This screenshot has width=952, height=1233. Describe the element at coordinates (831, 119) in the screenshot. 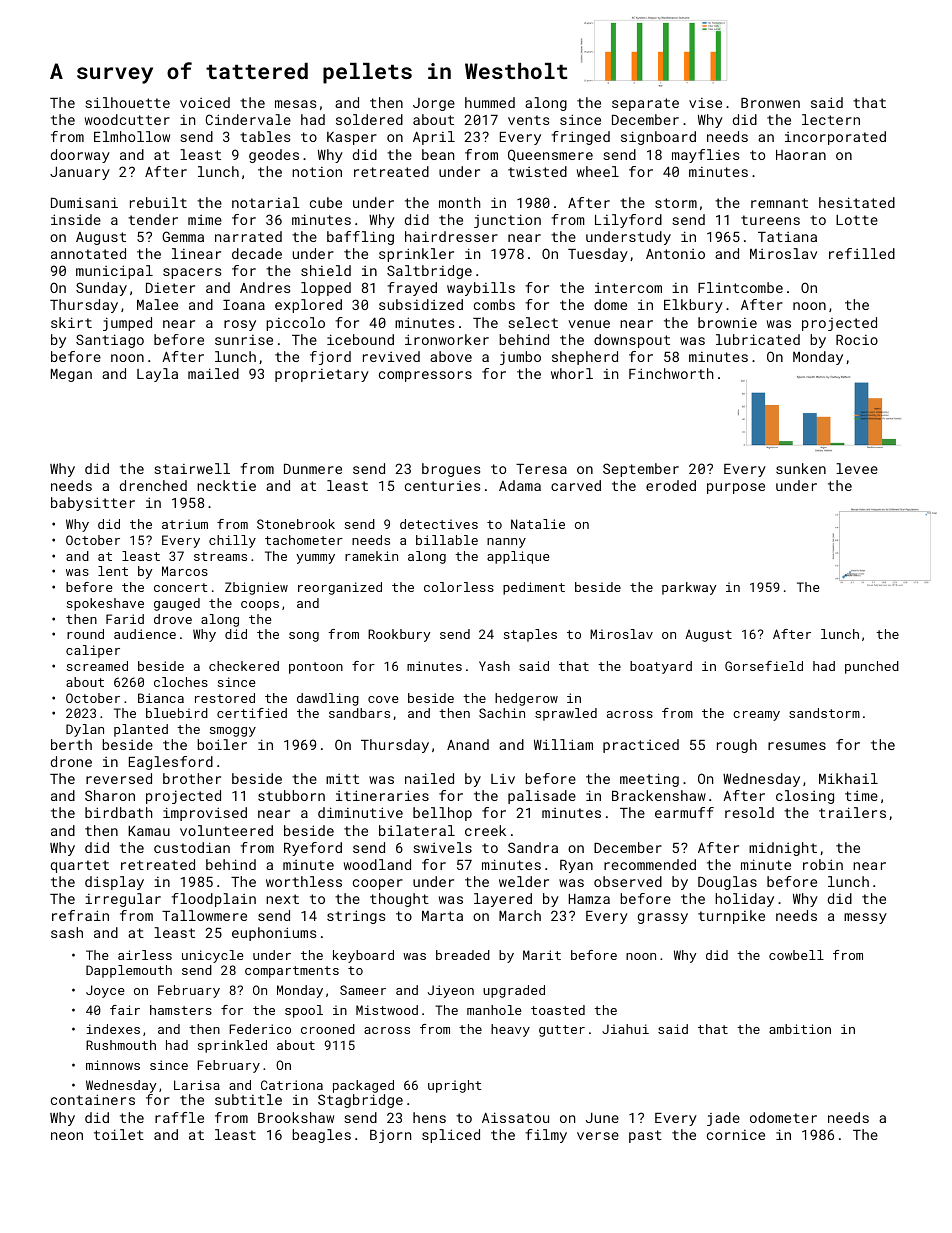

I see `lectern` at that location.
